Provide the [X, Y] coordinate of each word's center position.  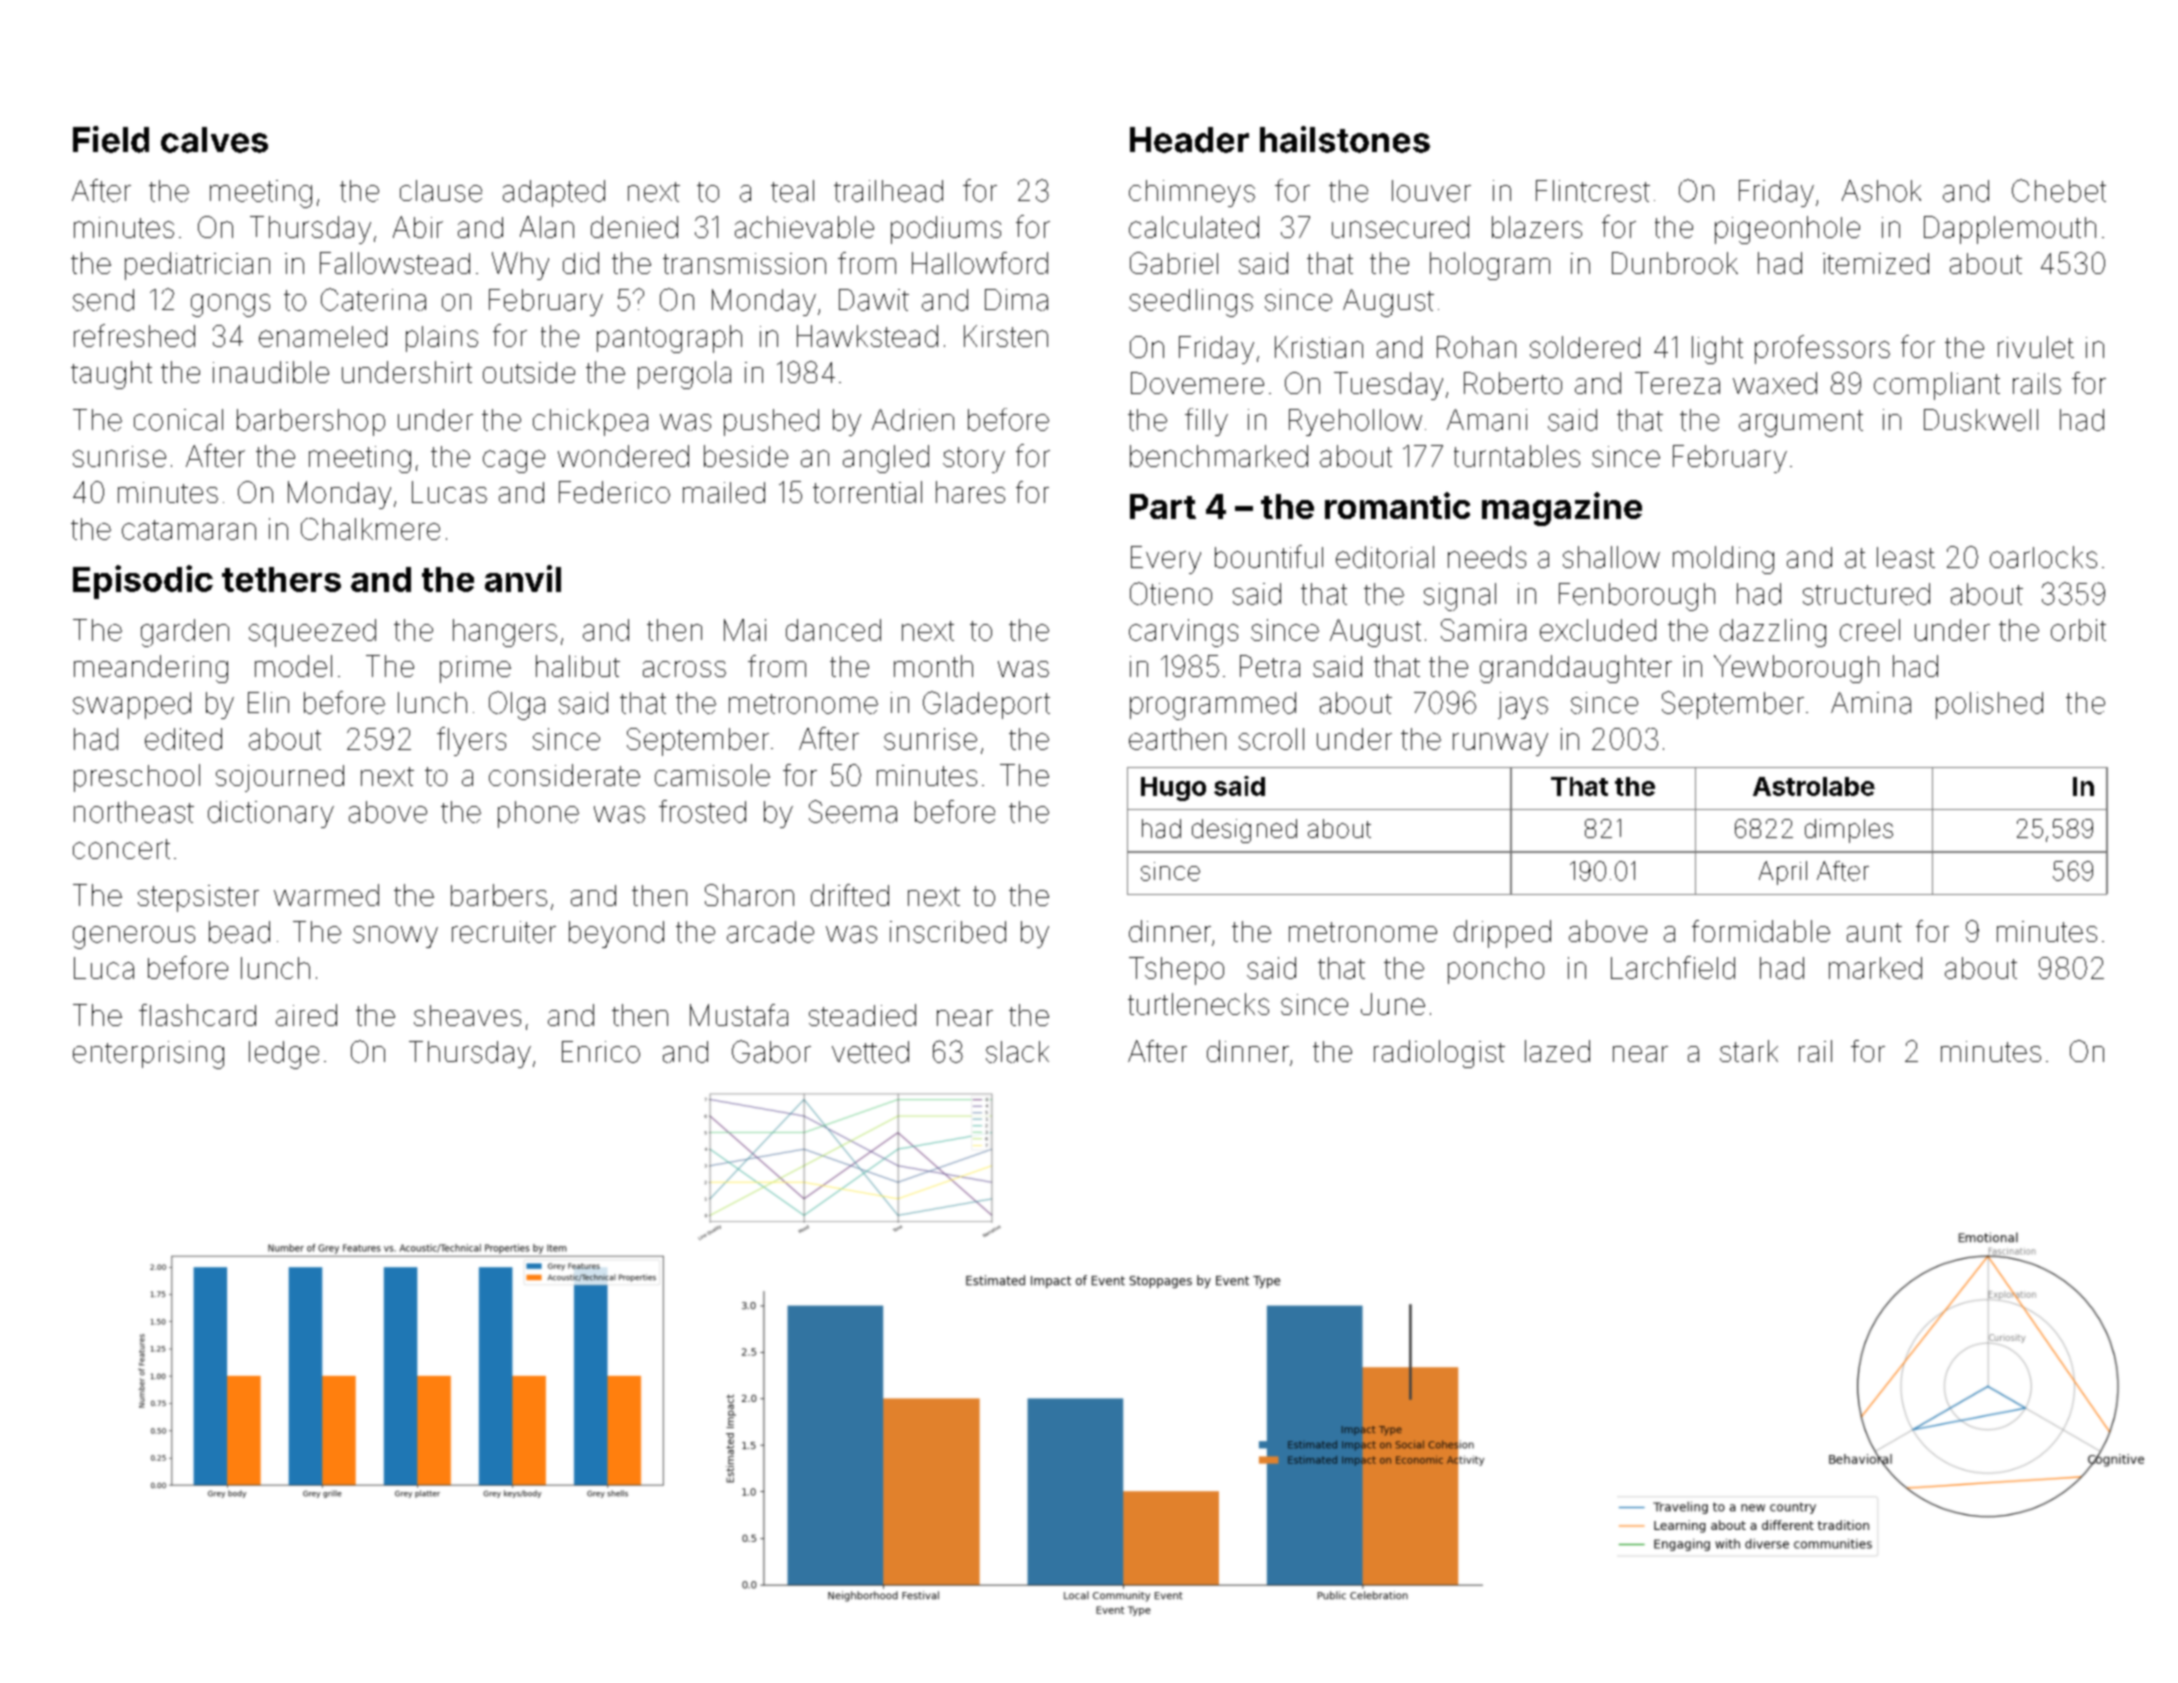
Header [1189, 140]
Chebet [2059, 190]
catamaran [189, 530]
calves [214, 140]
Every [1166, 560]
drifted [850, 895]
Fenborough [1637, 597]
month [933, 666]
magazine [1562, 509]
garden [185, 633]
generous [134, 937]
